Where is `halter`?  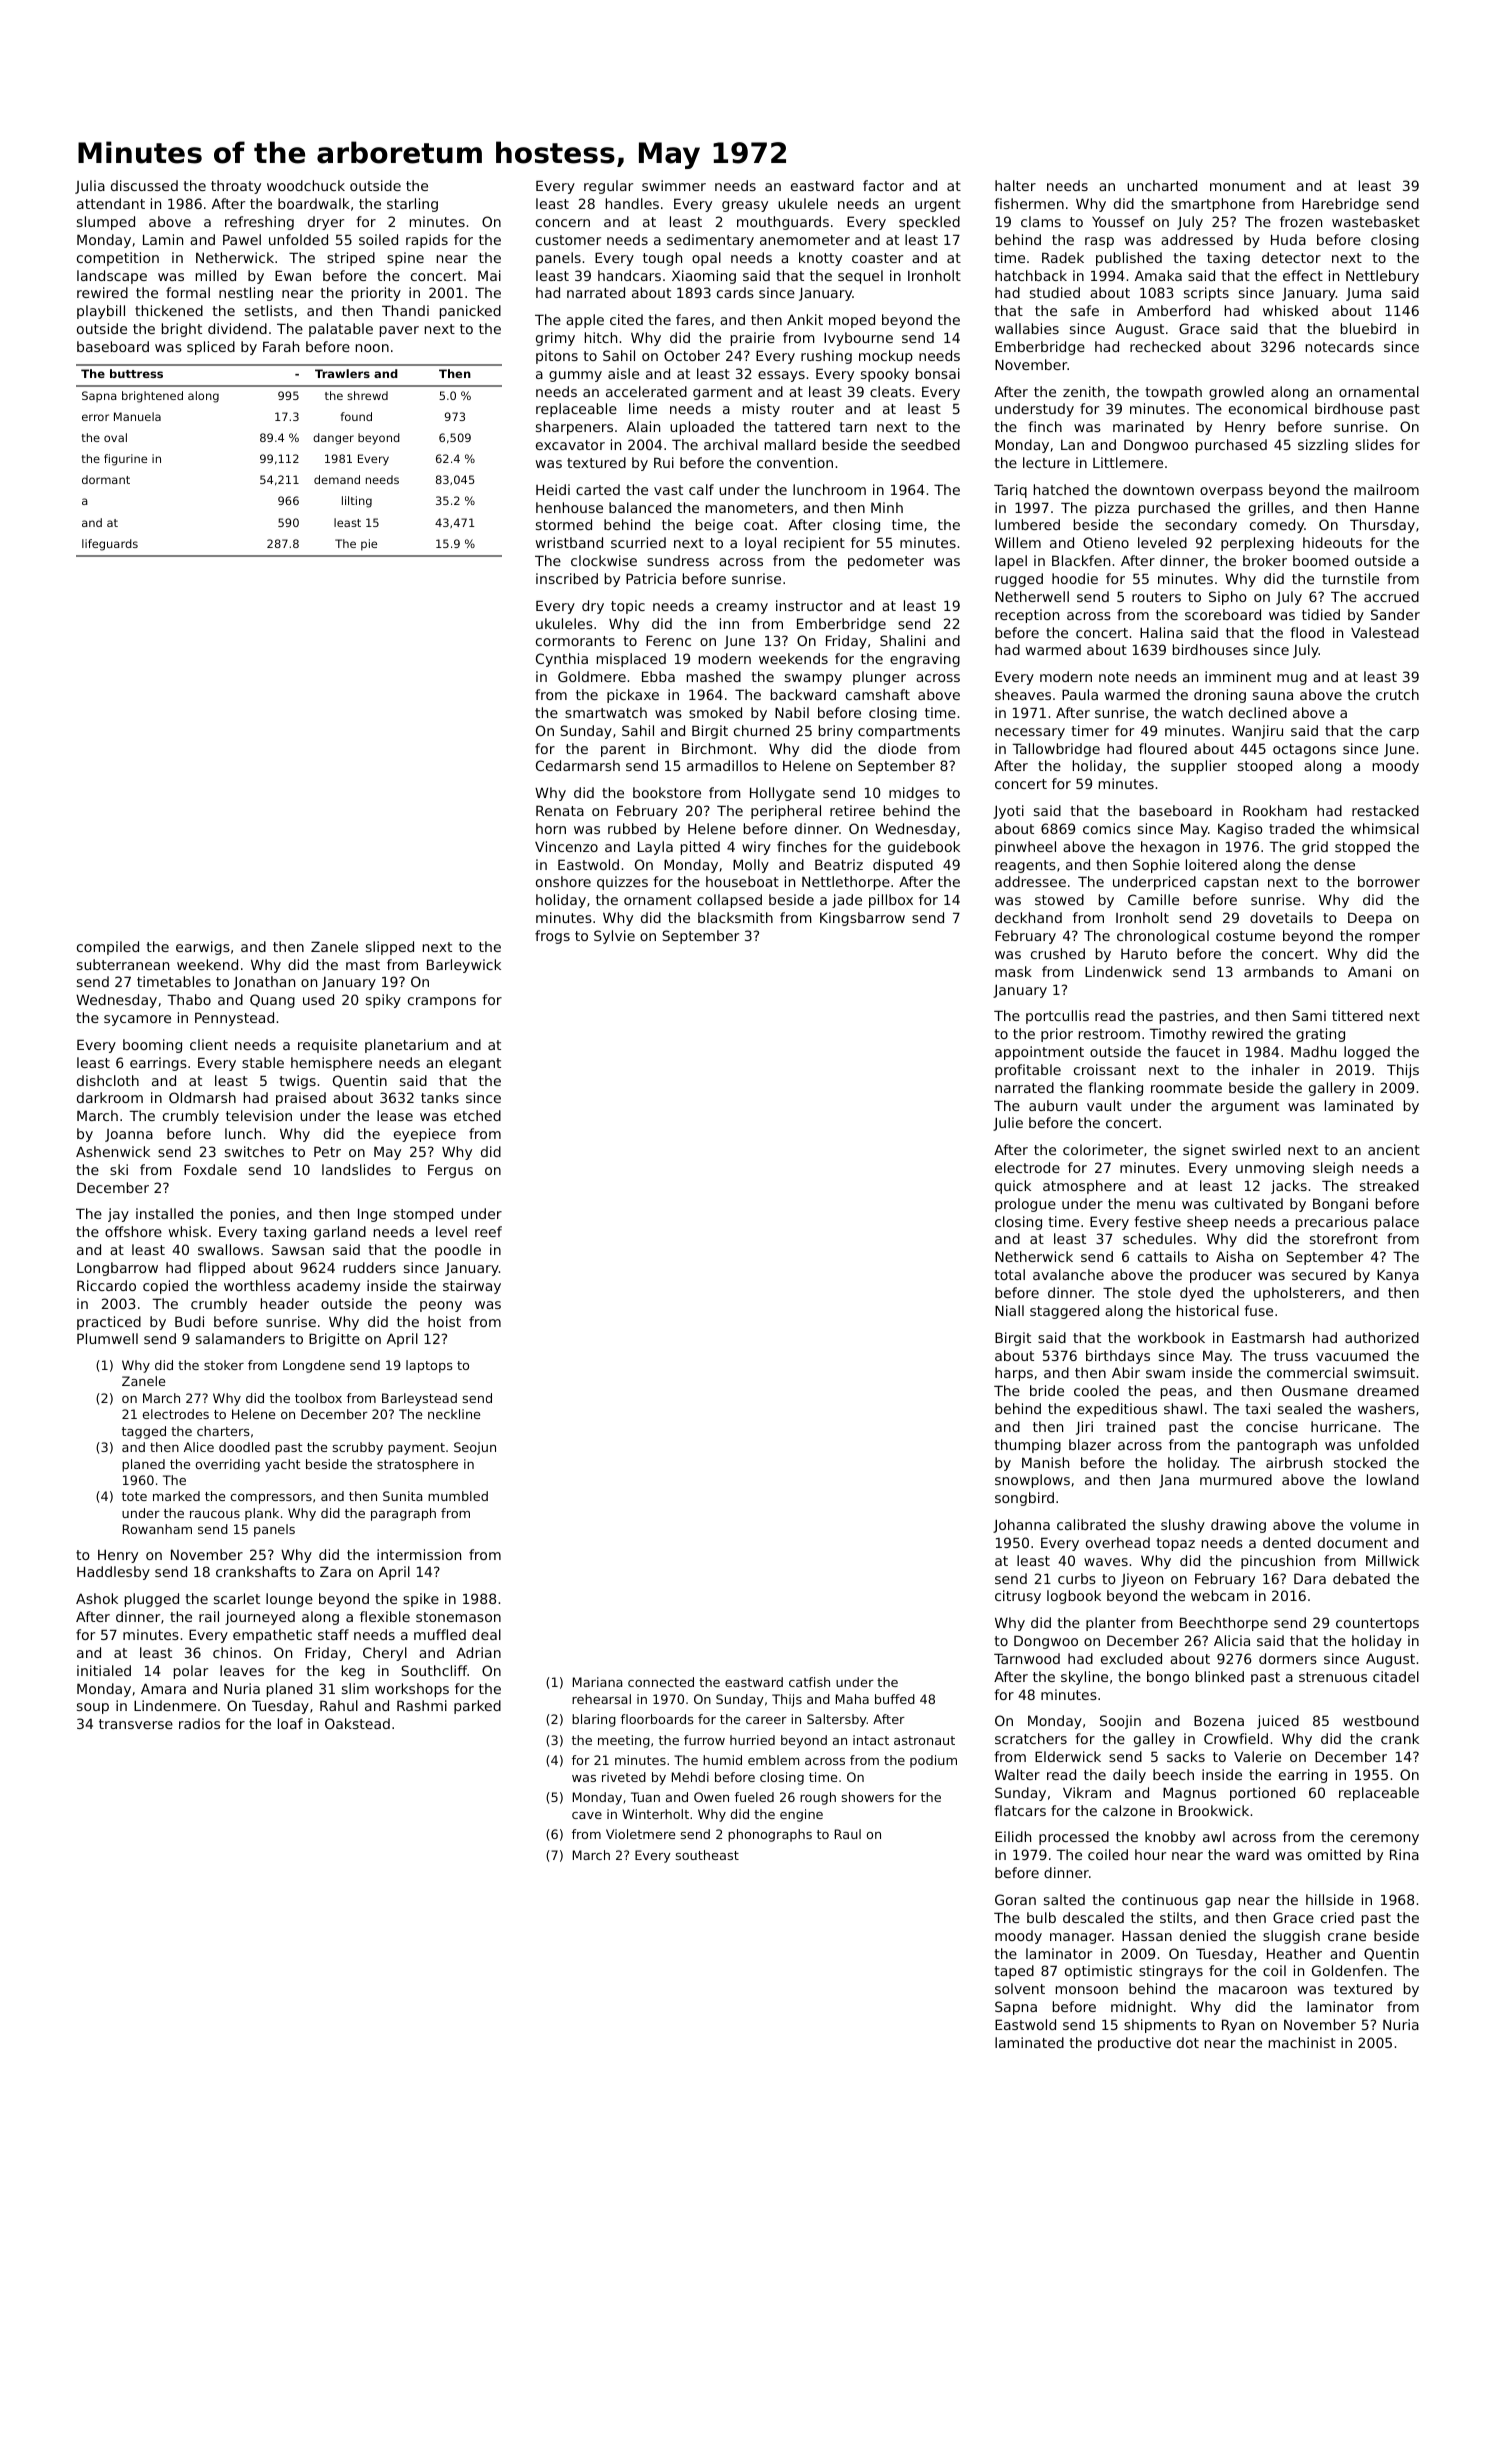 halter is located at coordinates (1015, 185).
